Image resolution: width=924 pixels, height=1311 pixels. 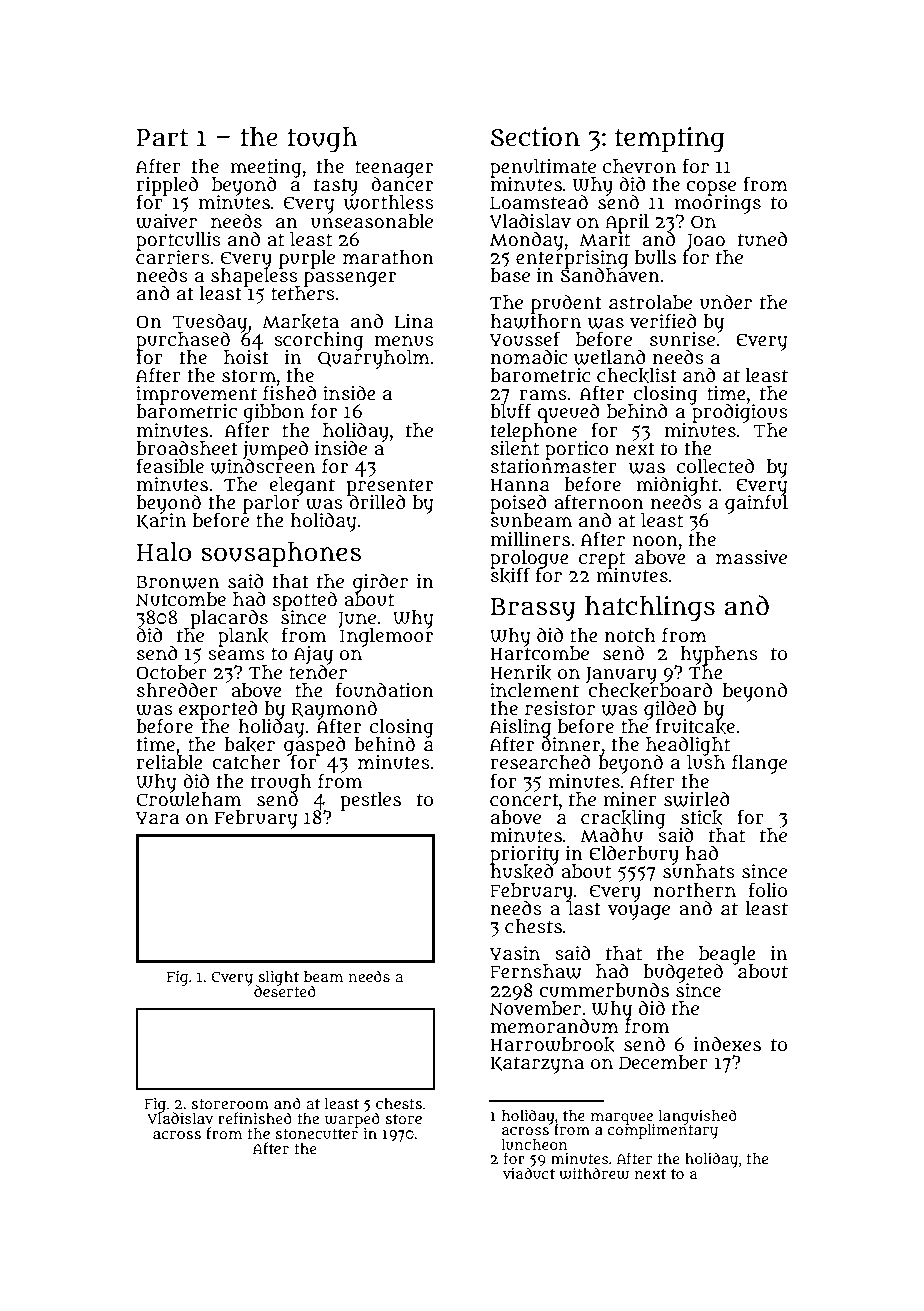 What do you see at coordinates (162, 138) in the screenshot?
I see `Part` at bounding box center [162, 138].
